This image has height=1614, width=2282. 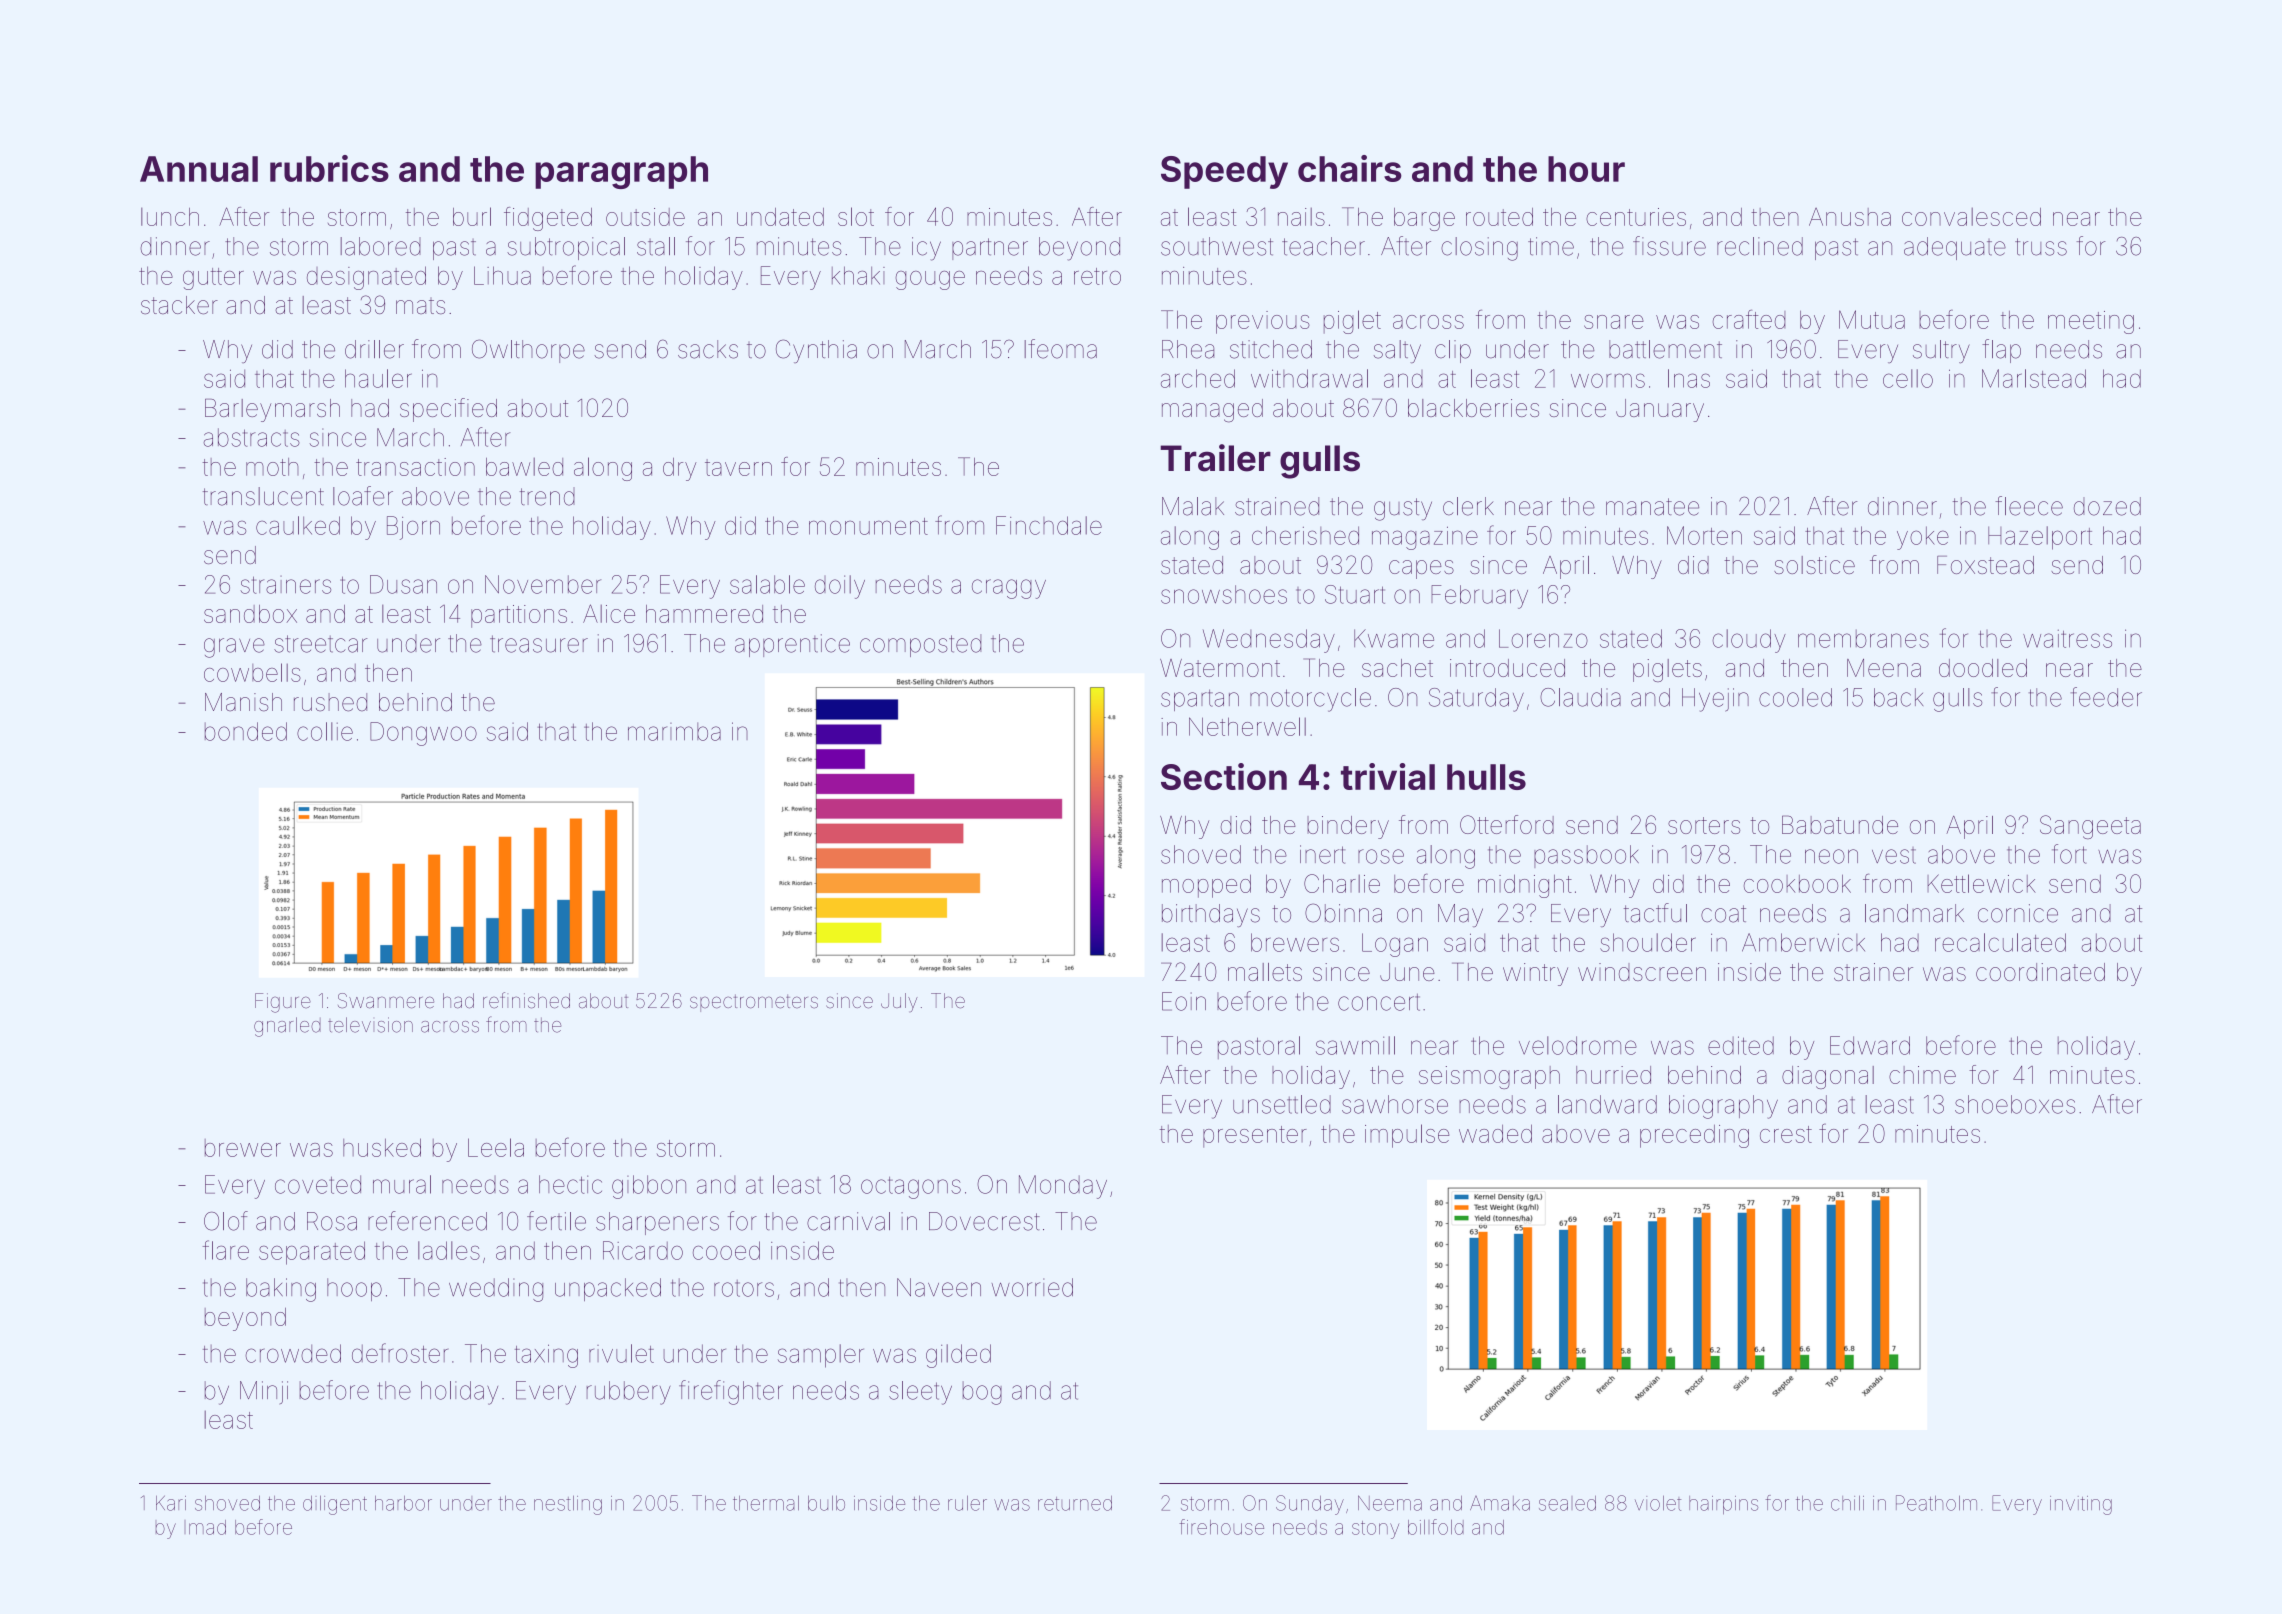 What do you see at coordinates (754, 1003) in the image?
I see `spectrometers` at bounding box center [754, 1003].
